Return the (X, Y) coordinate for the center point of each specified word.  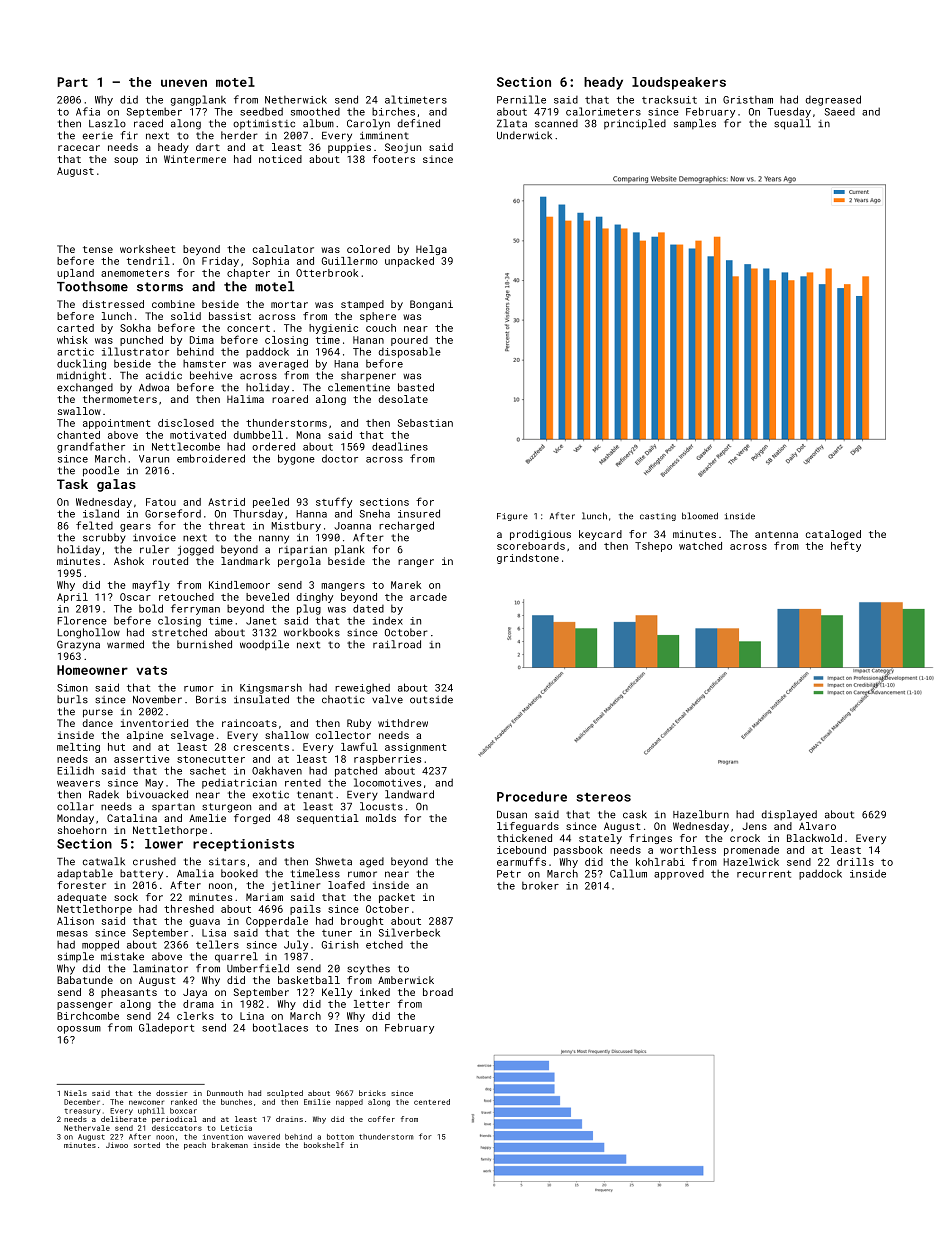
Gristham (748, 100)
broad (438, 992)
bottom (340, 1137)
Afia (88, 111)
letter (372, 1004)
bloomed (700, 516)
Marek (406, 585)
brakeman (230, 1145)
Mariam (264, 897)
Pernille (521, 99)
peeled (271, 503)
